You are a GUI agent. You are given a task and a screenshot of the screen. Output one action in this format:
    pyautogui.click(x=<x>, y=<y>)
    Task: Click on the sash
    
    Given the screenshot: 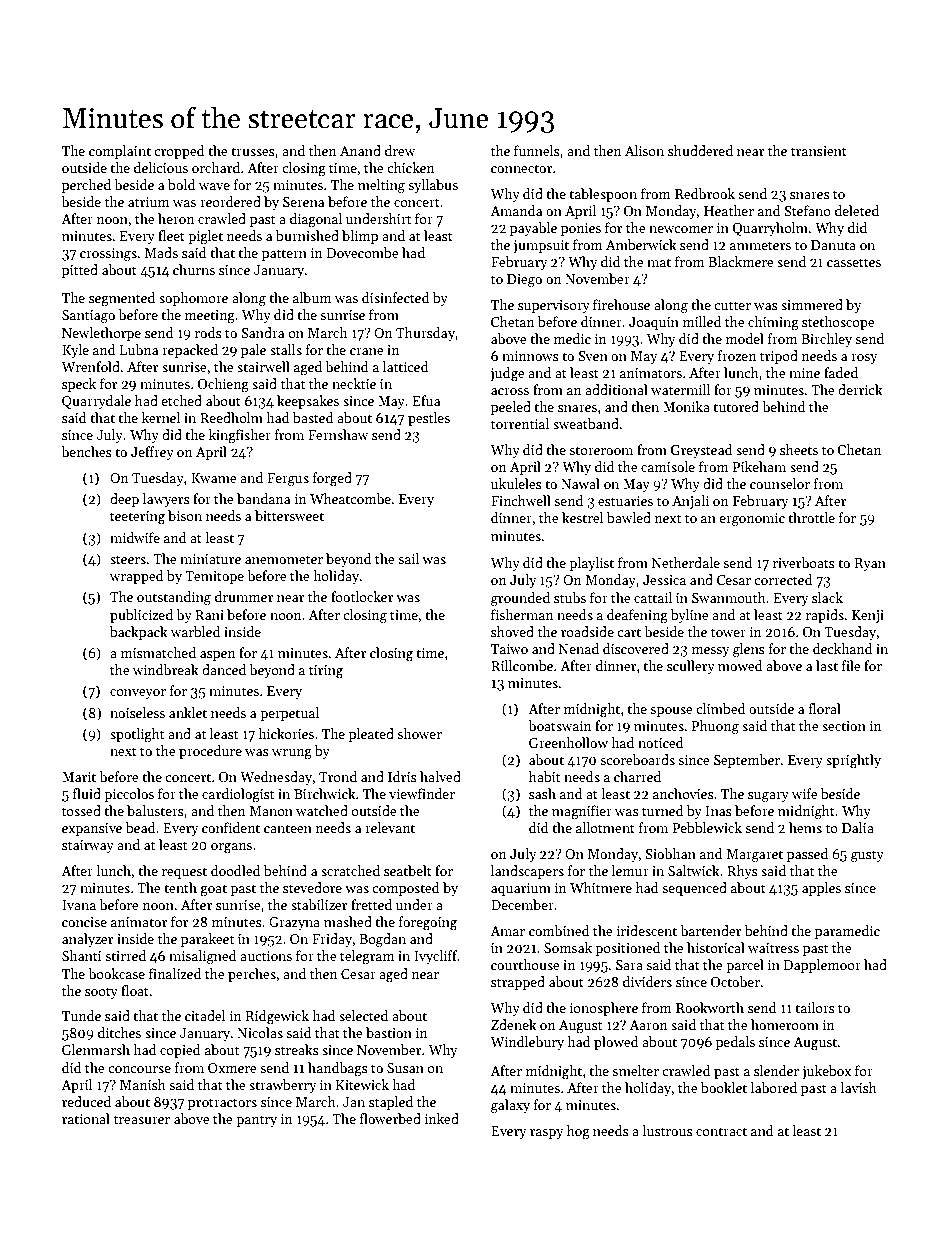 What is the action you would take?
    pyautogui.click(x=542, y=793)
